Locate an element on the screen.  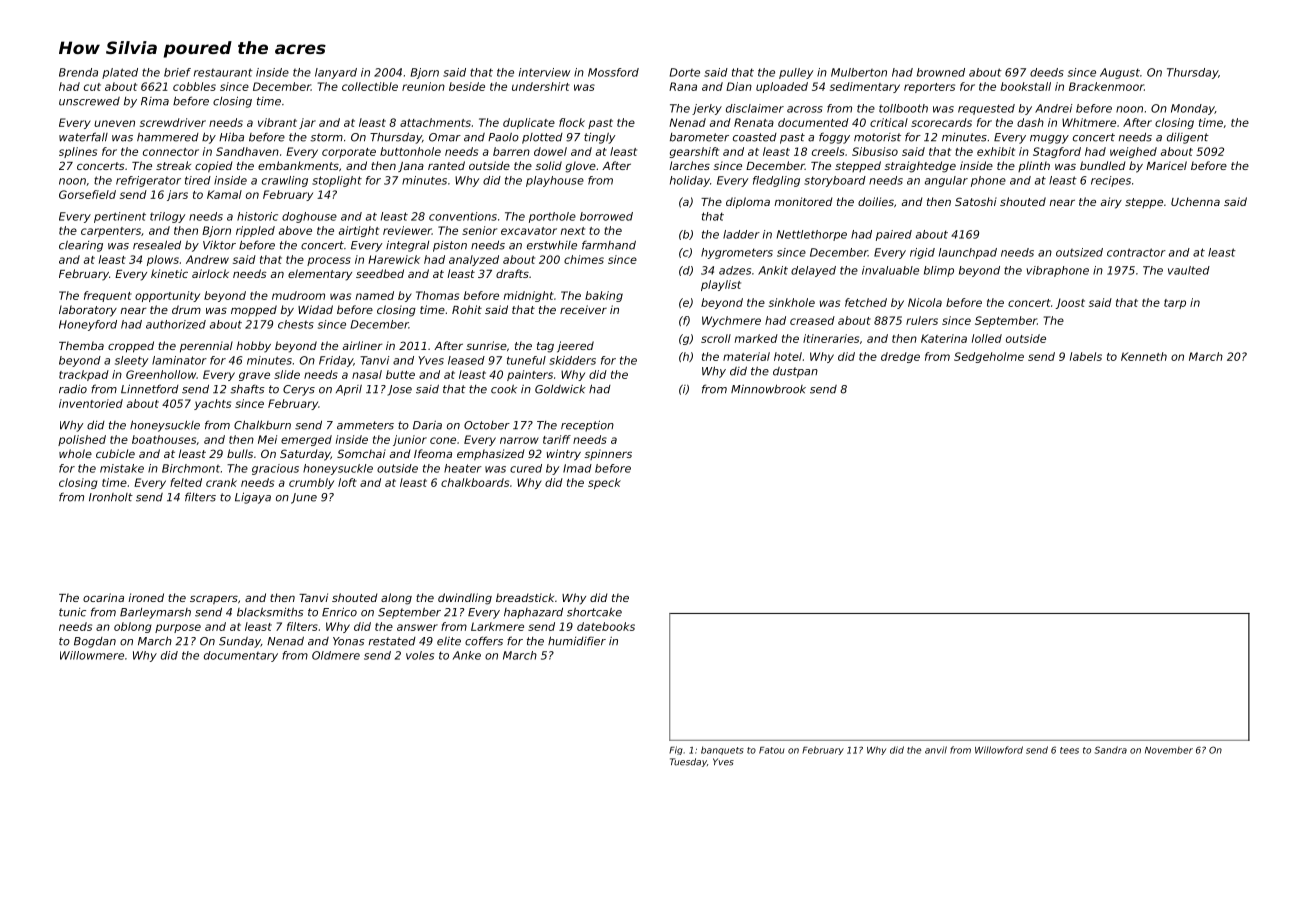
Tuesday is located at coordinates (688, 762).
